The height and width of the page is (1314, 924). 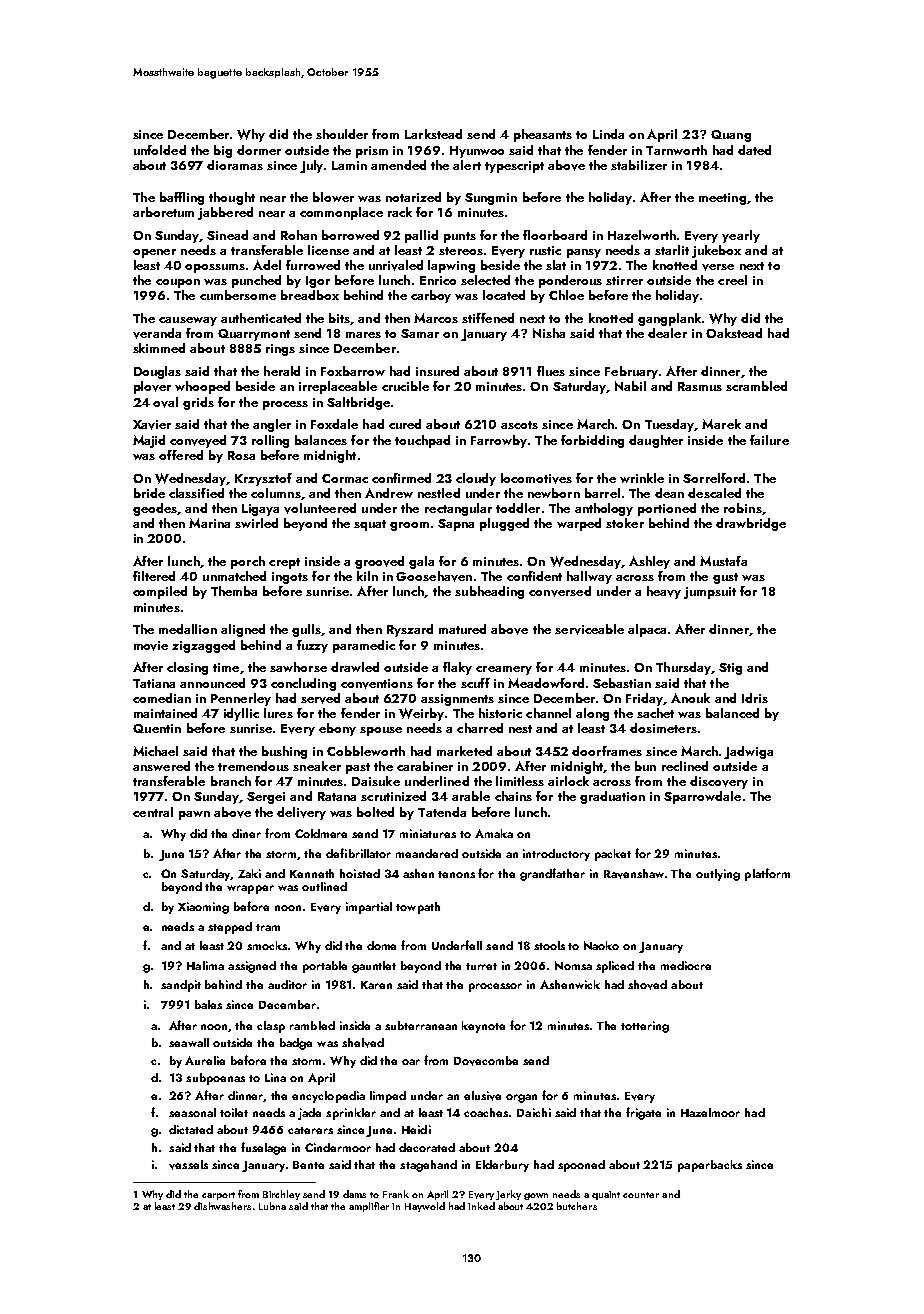 I want to click on Larkstead, so click(x=433, y=134).
